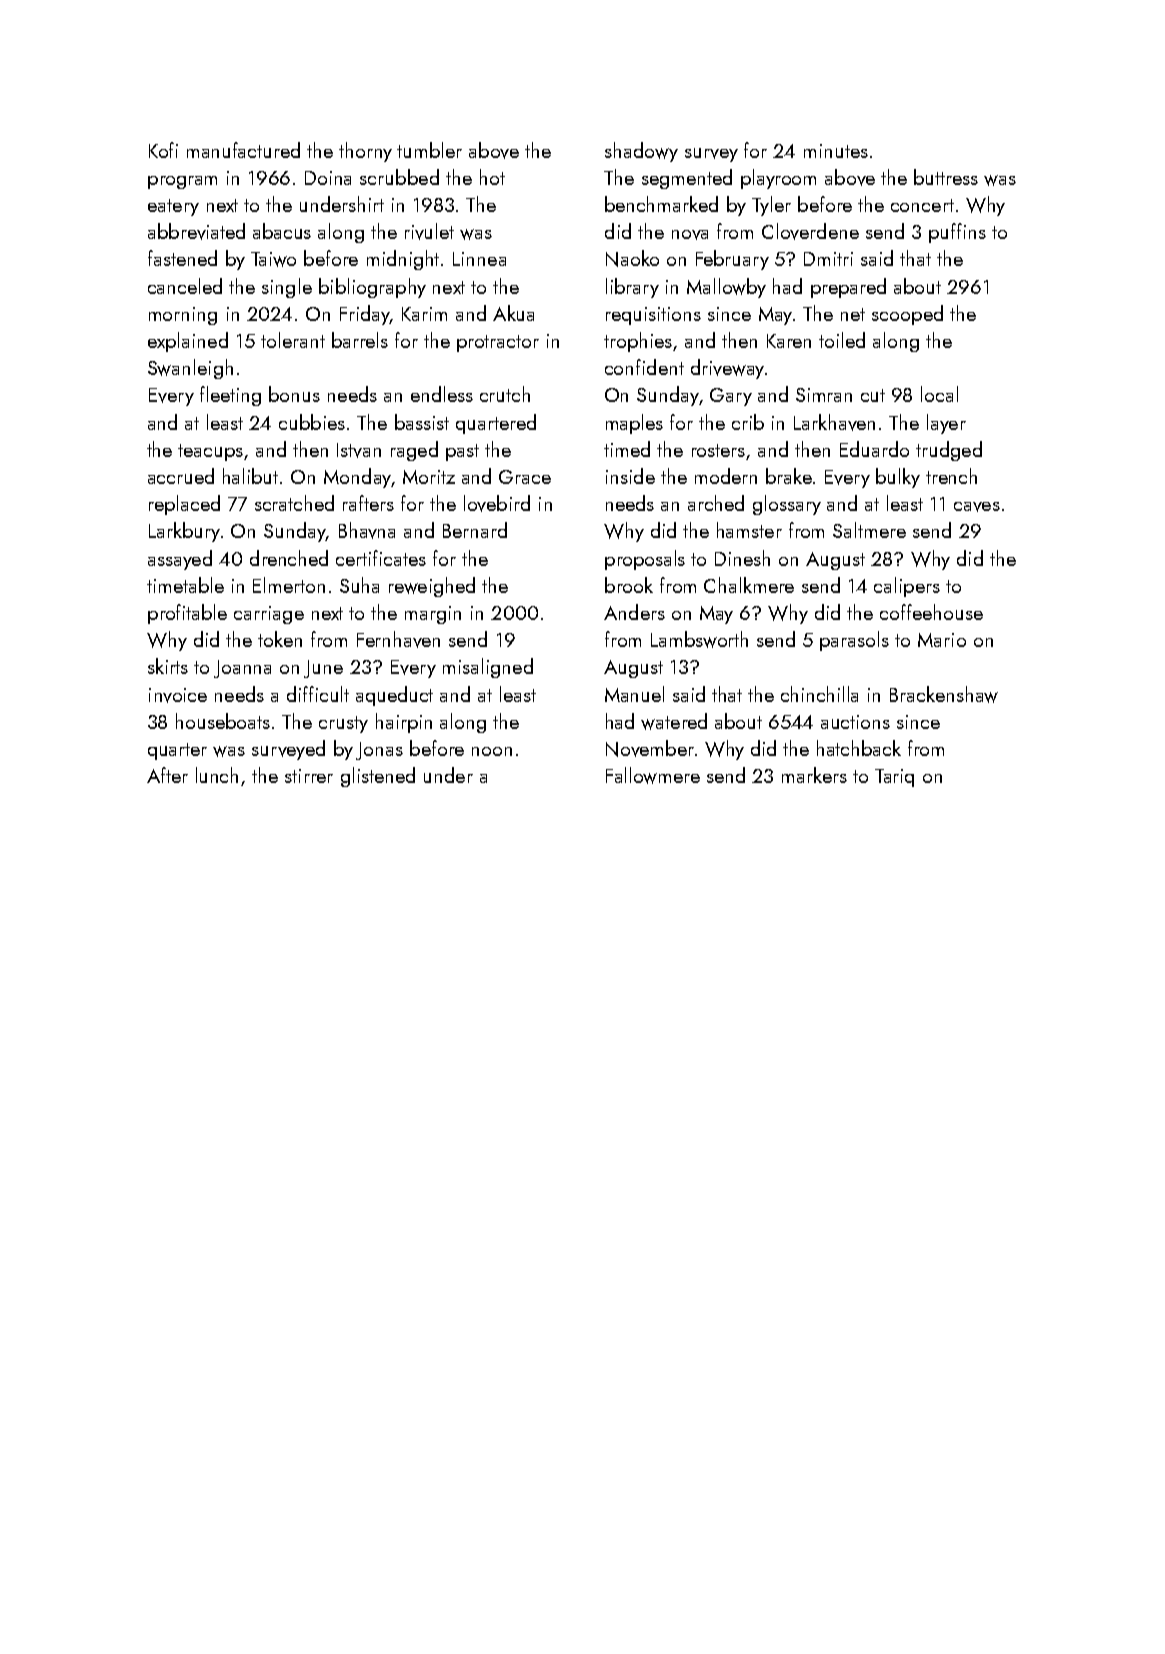 Image resolution: width=1165 pixels, height=1654 pixels. What do you see at coordinates (294, 503) in the page?
I see `scratched` at bounding box center [294, 503].
